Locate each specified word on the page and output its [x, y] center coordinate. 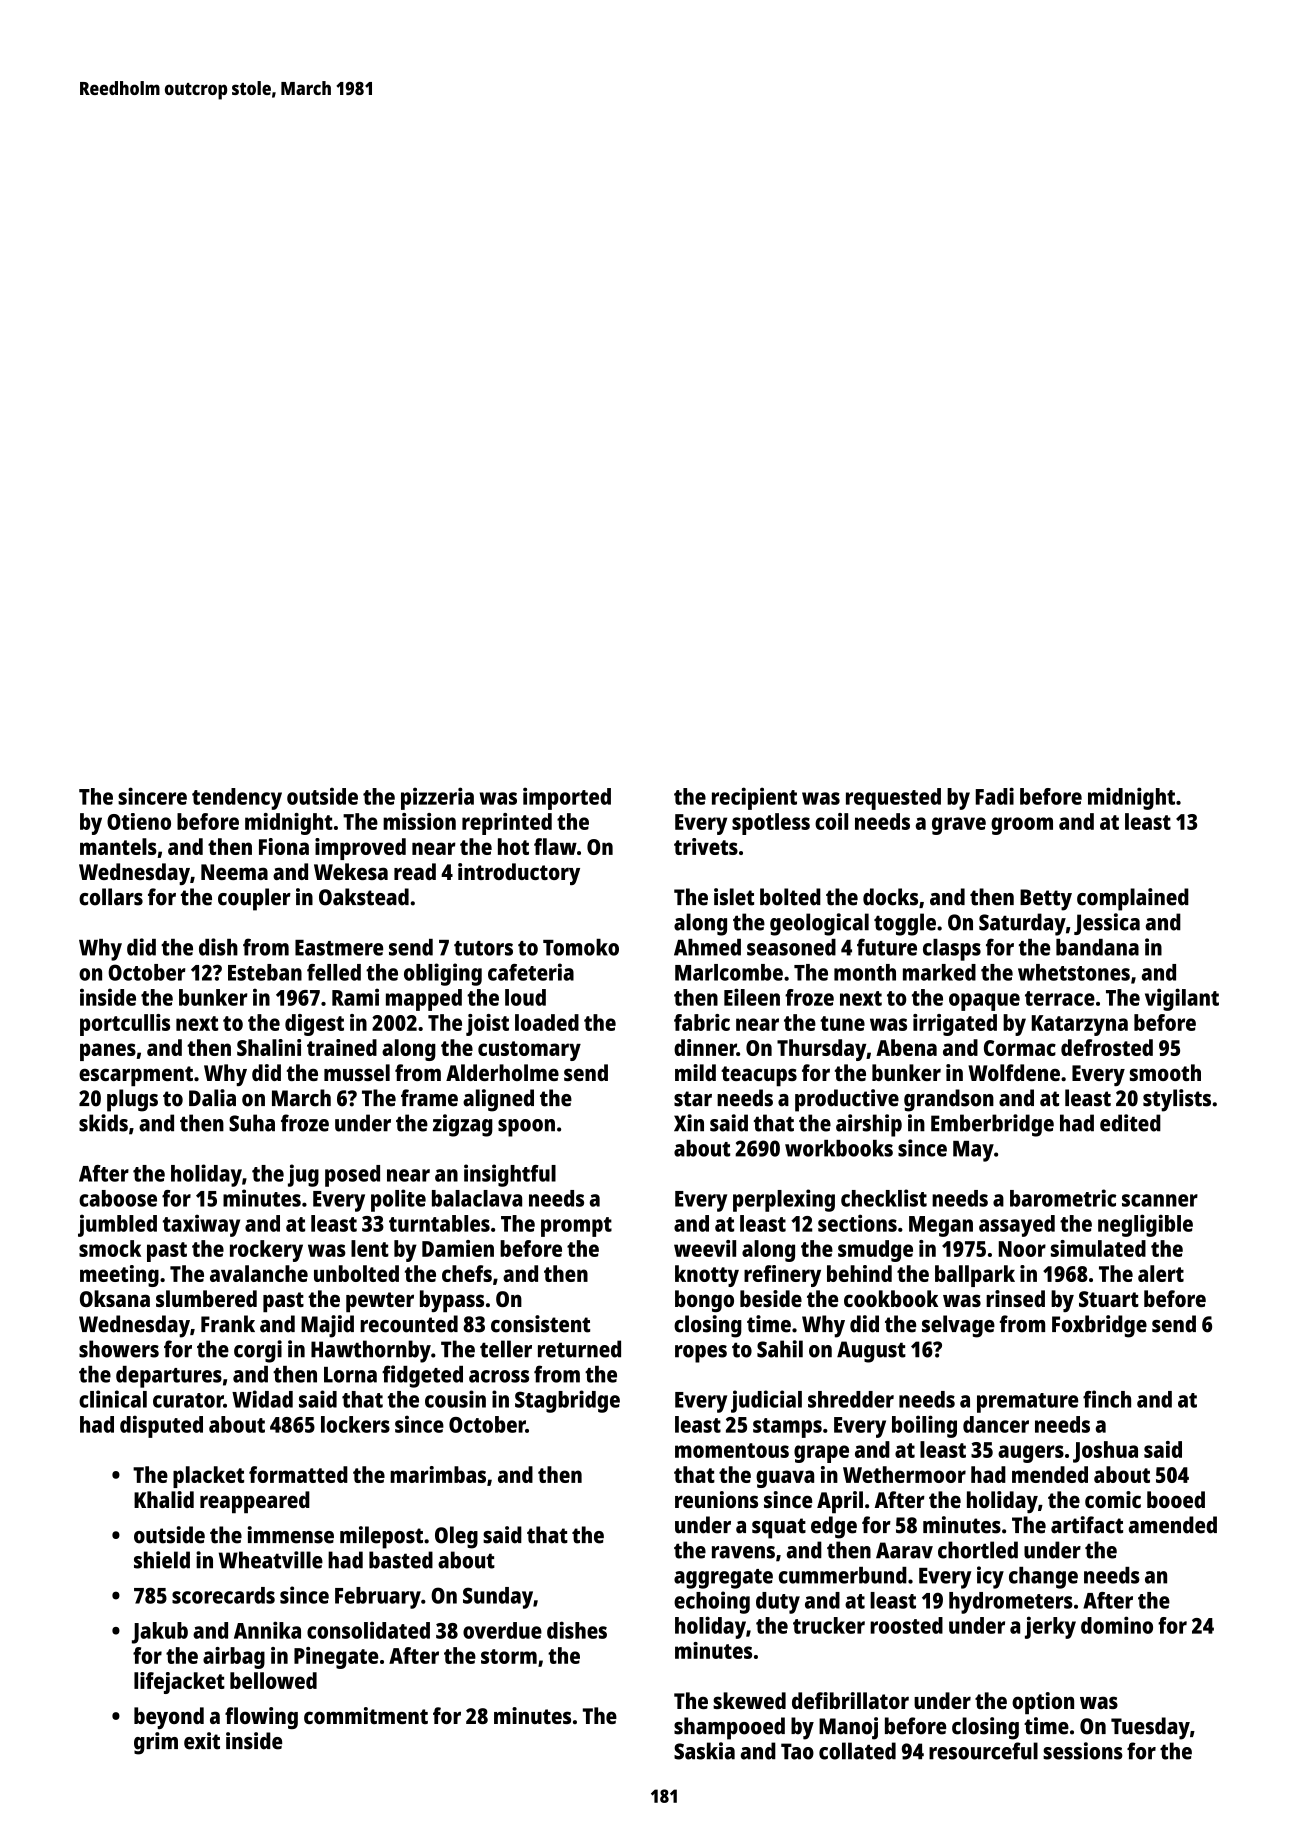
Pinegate [336, 1658]
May [973, 1151]
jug [303, 1175]
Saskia [704, 1751]
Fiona [284, 846]
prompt [576, 1227]
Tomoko [581, 947]
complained [1133, 899]
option [1043, 1703]
